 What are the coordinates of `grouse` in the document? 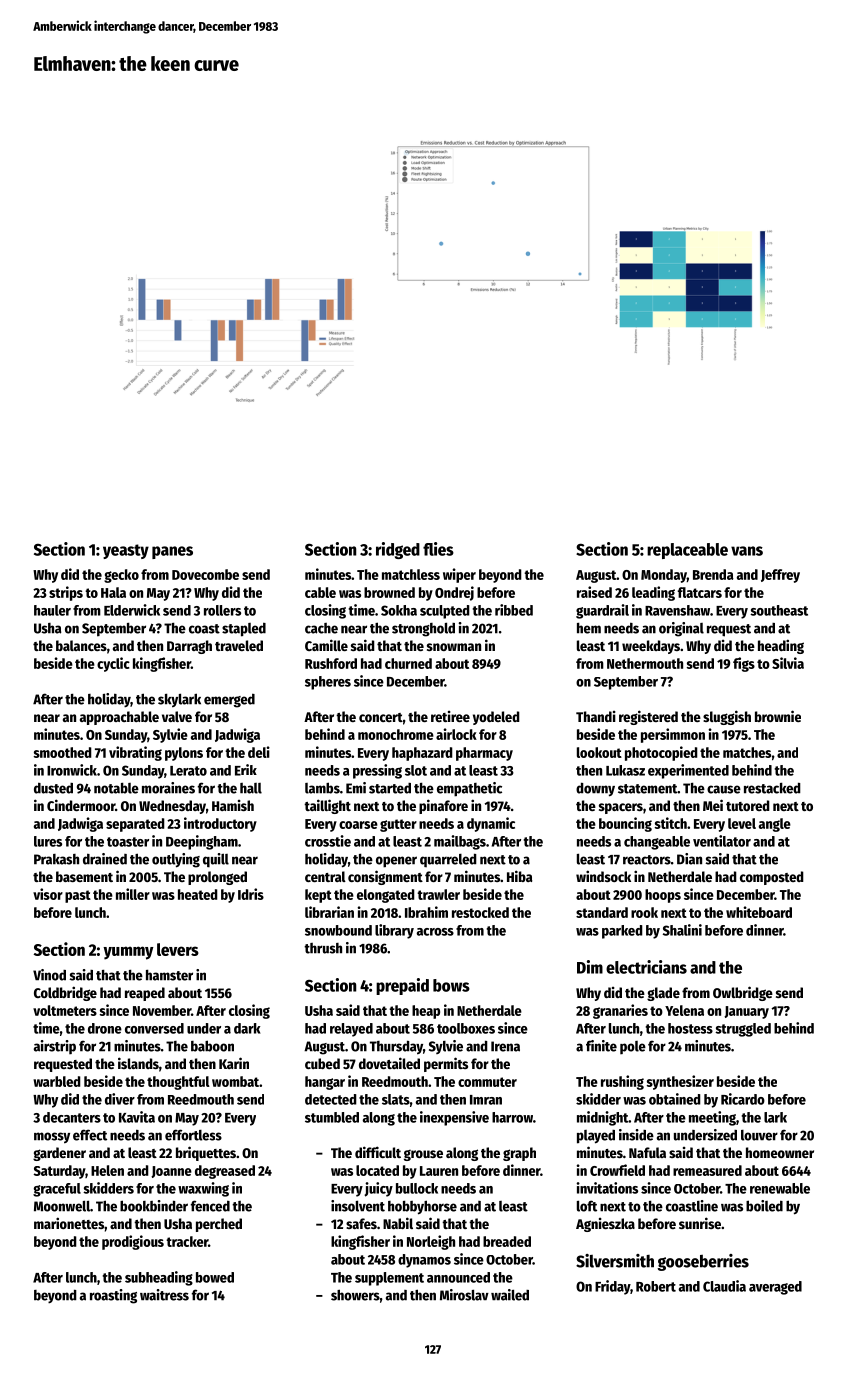 It's located at (423, 1155).
